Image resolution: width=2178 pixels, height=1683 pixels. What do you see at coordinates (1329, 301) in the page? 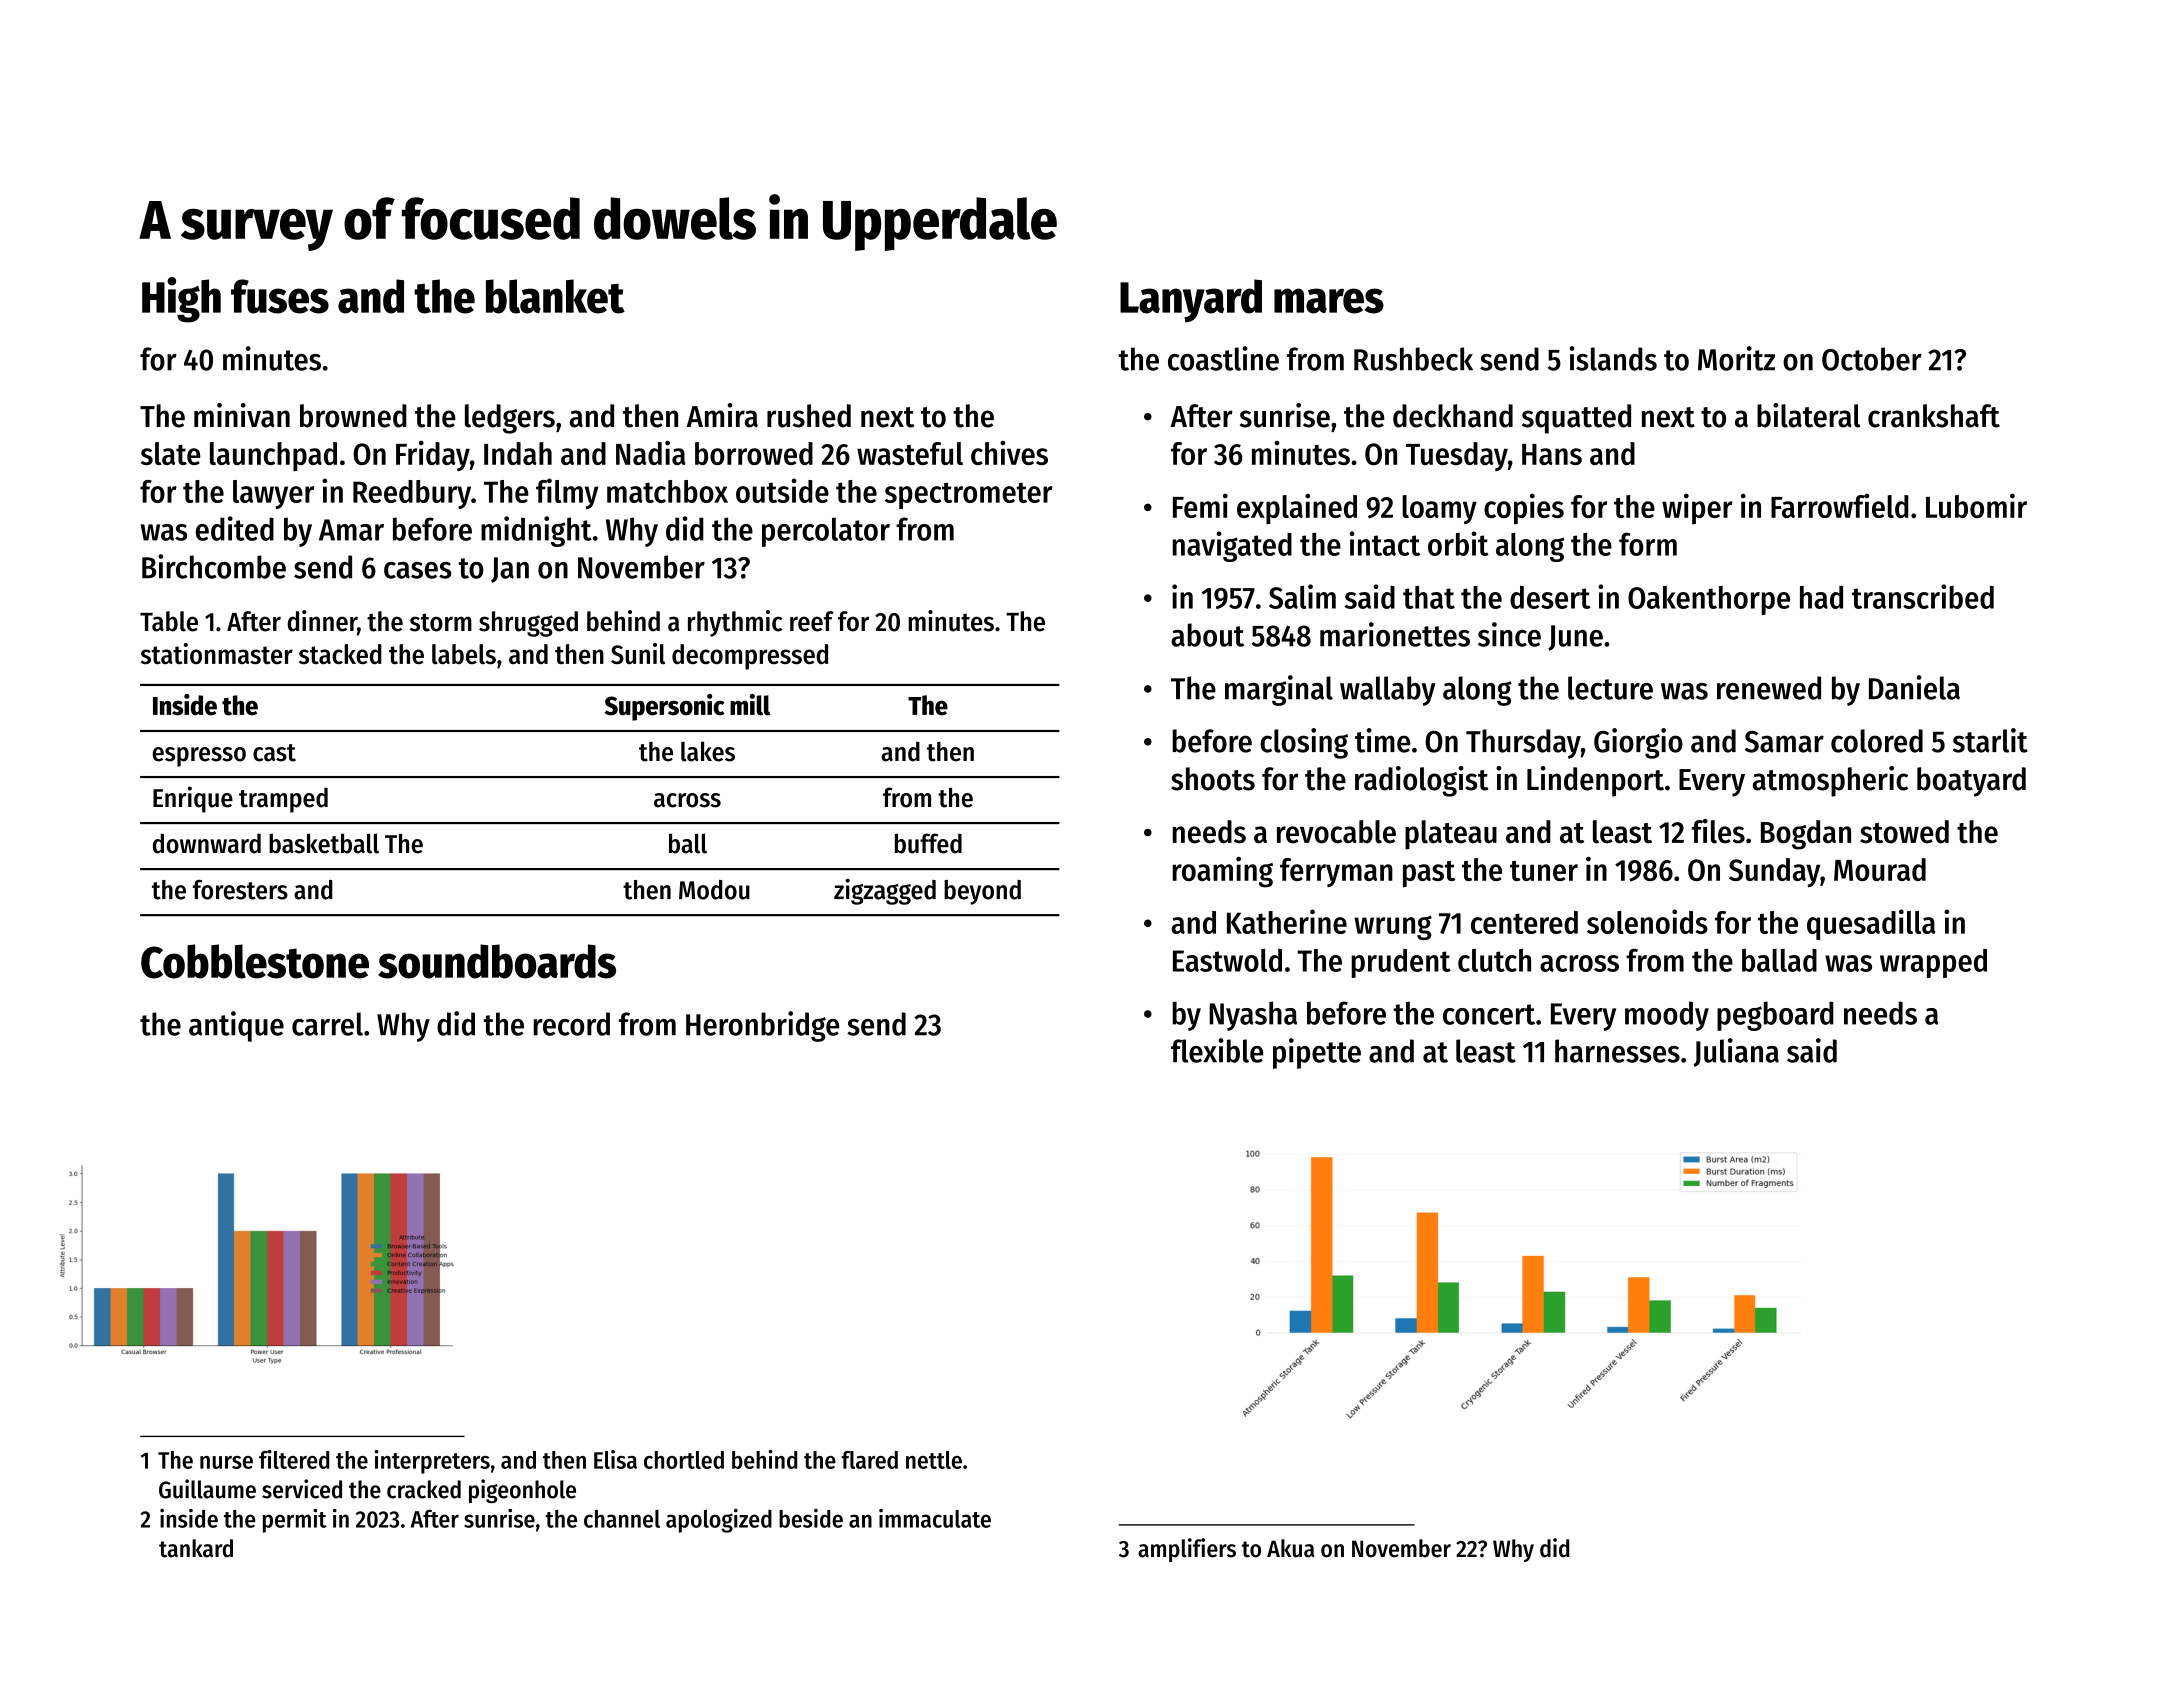
I see `mares` at bounding box center [1329, 301].
